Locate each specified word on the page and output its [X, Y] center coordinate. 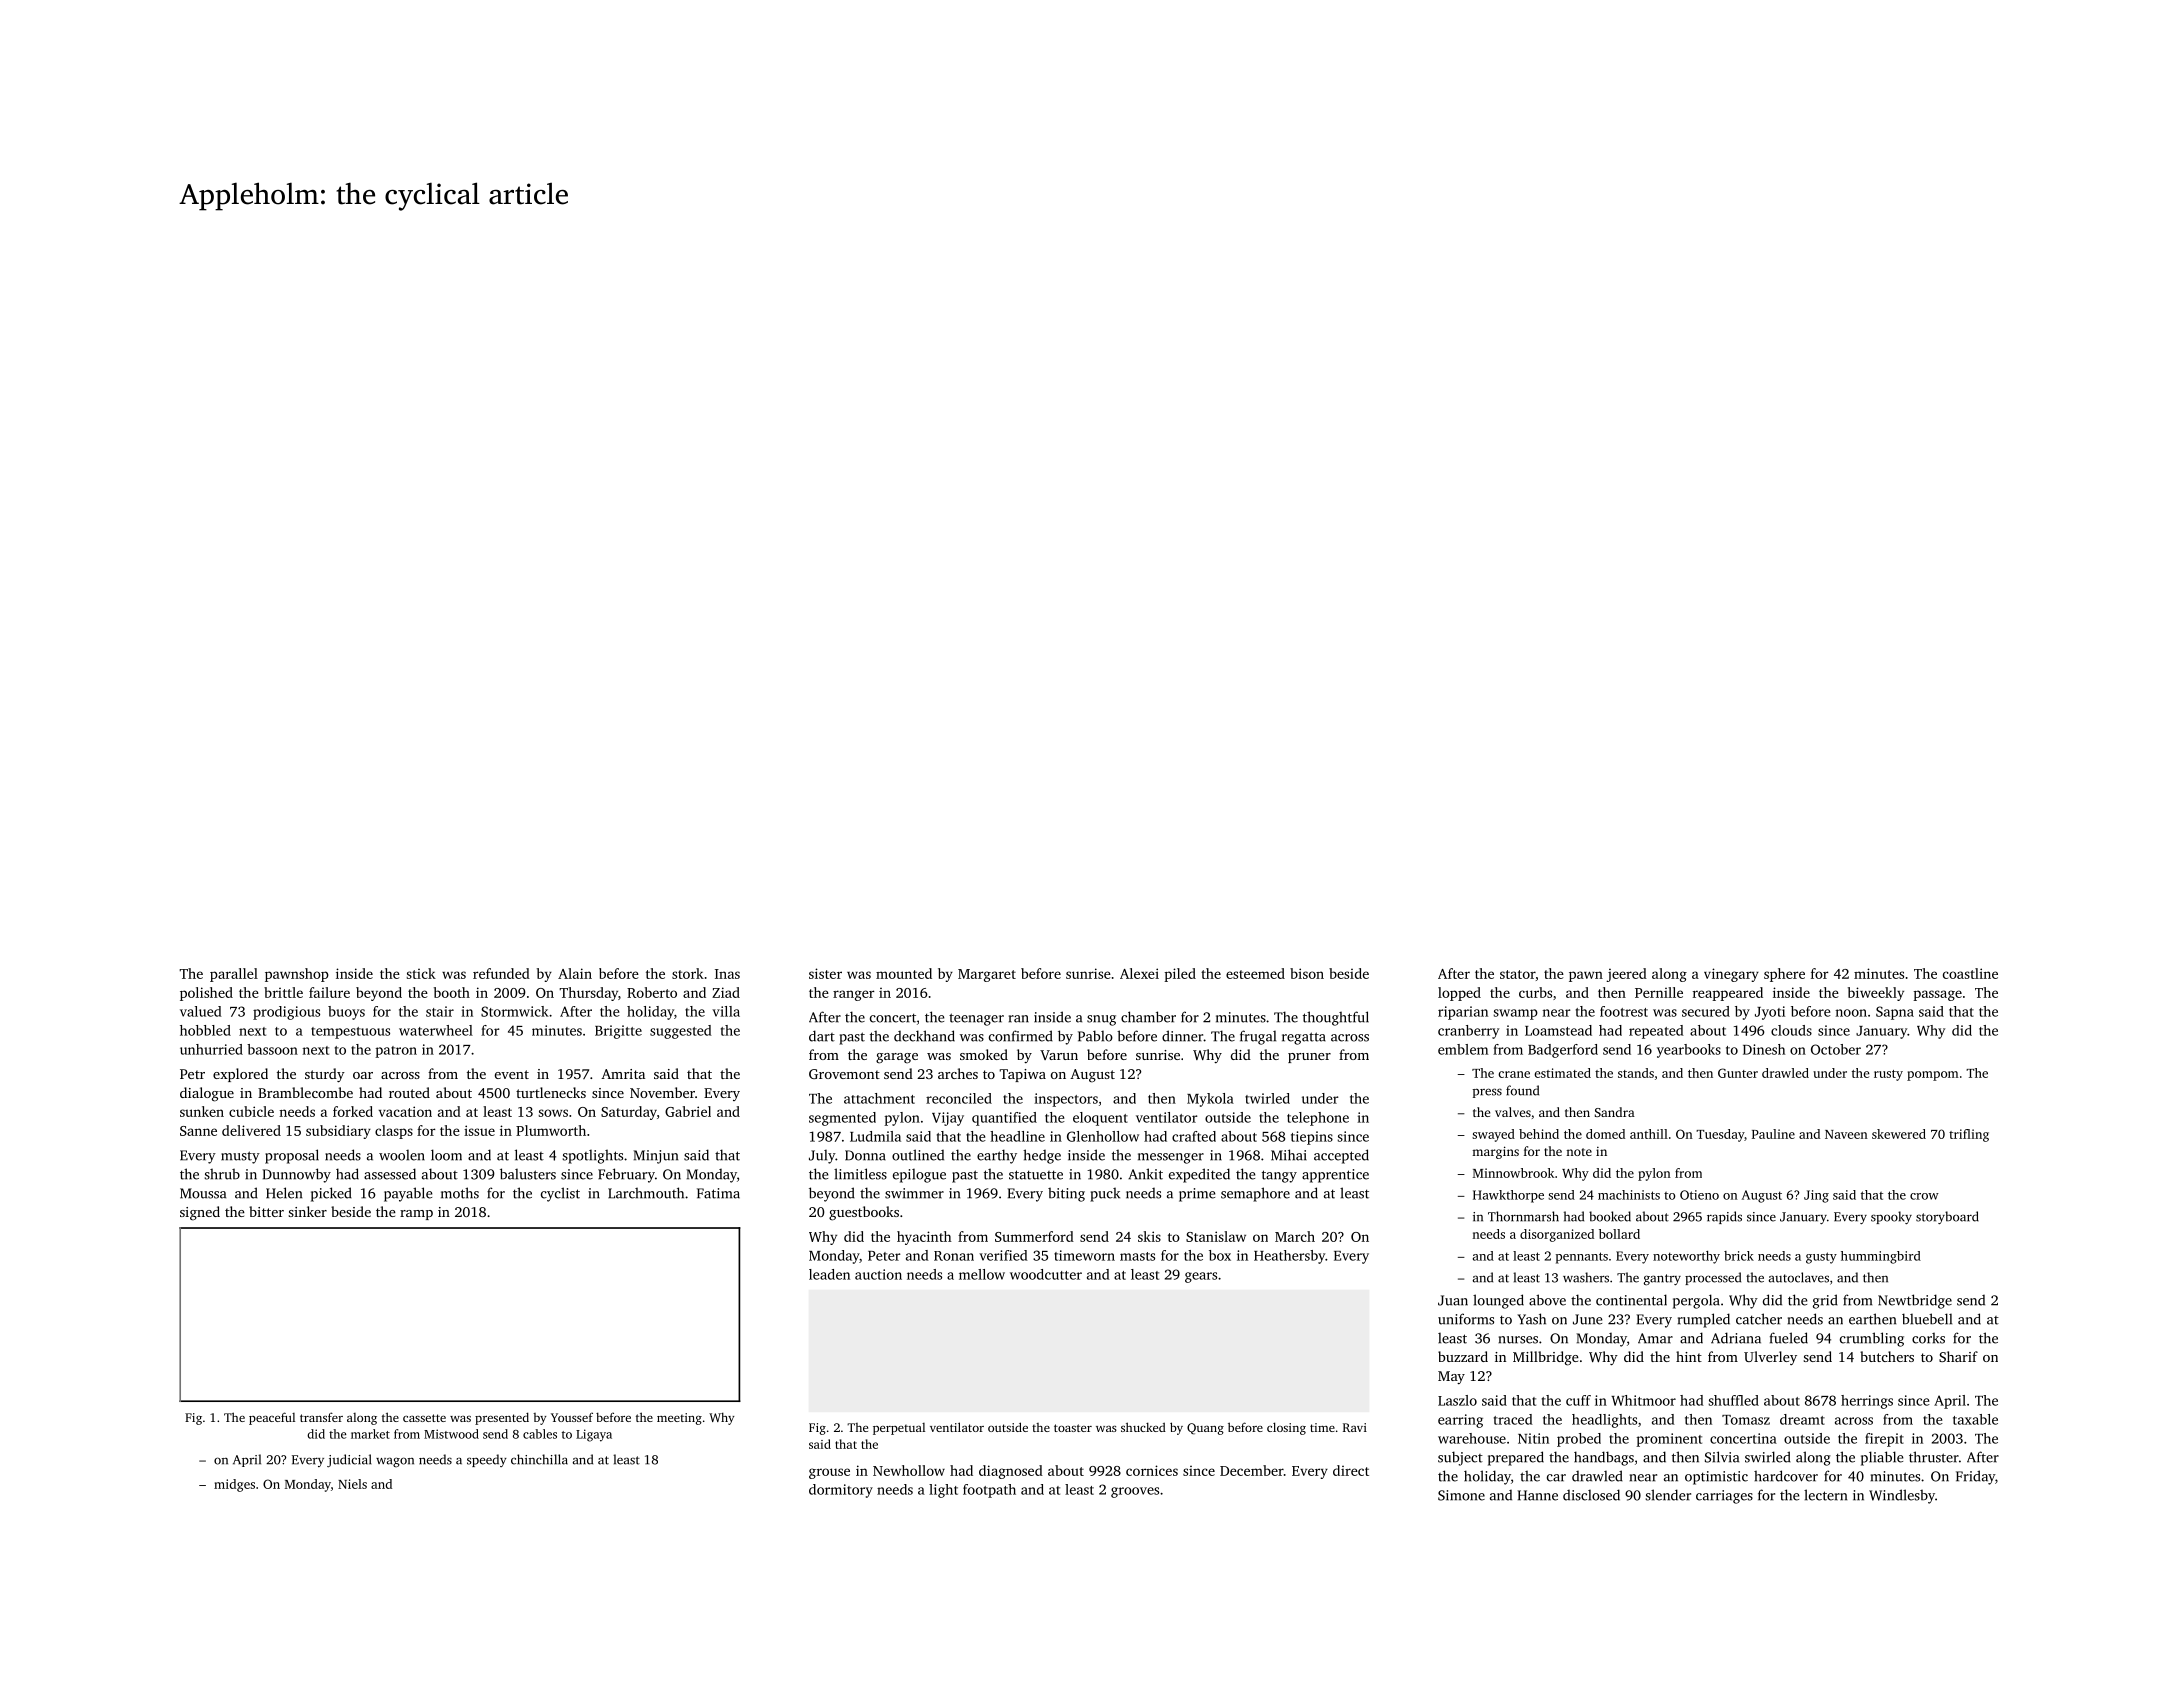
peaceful [272, 1418]
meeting [679, 1419]
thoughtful [1336, 1018]
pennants [1582, 1258]
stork [688, 973]
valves [1513, 1112]
